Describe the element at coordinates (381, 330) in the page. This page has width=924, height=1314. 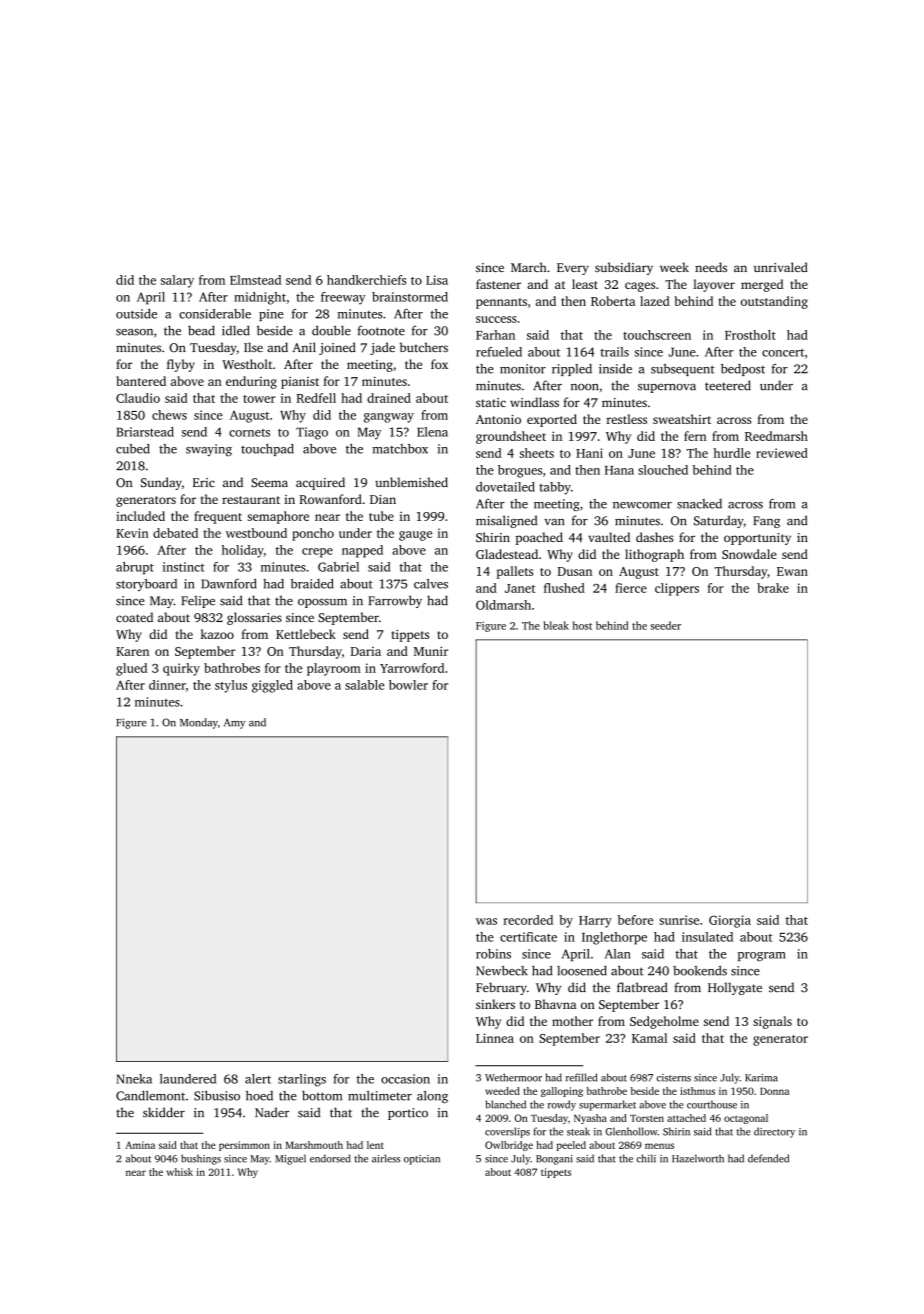
I see `footnote` at that location.
